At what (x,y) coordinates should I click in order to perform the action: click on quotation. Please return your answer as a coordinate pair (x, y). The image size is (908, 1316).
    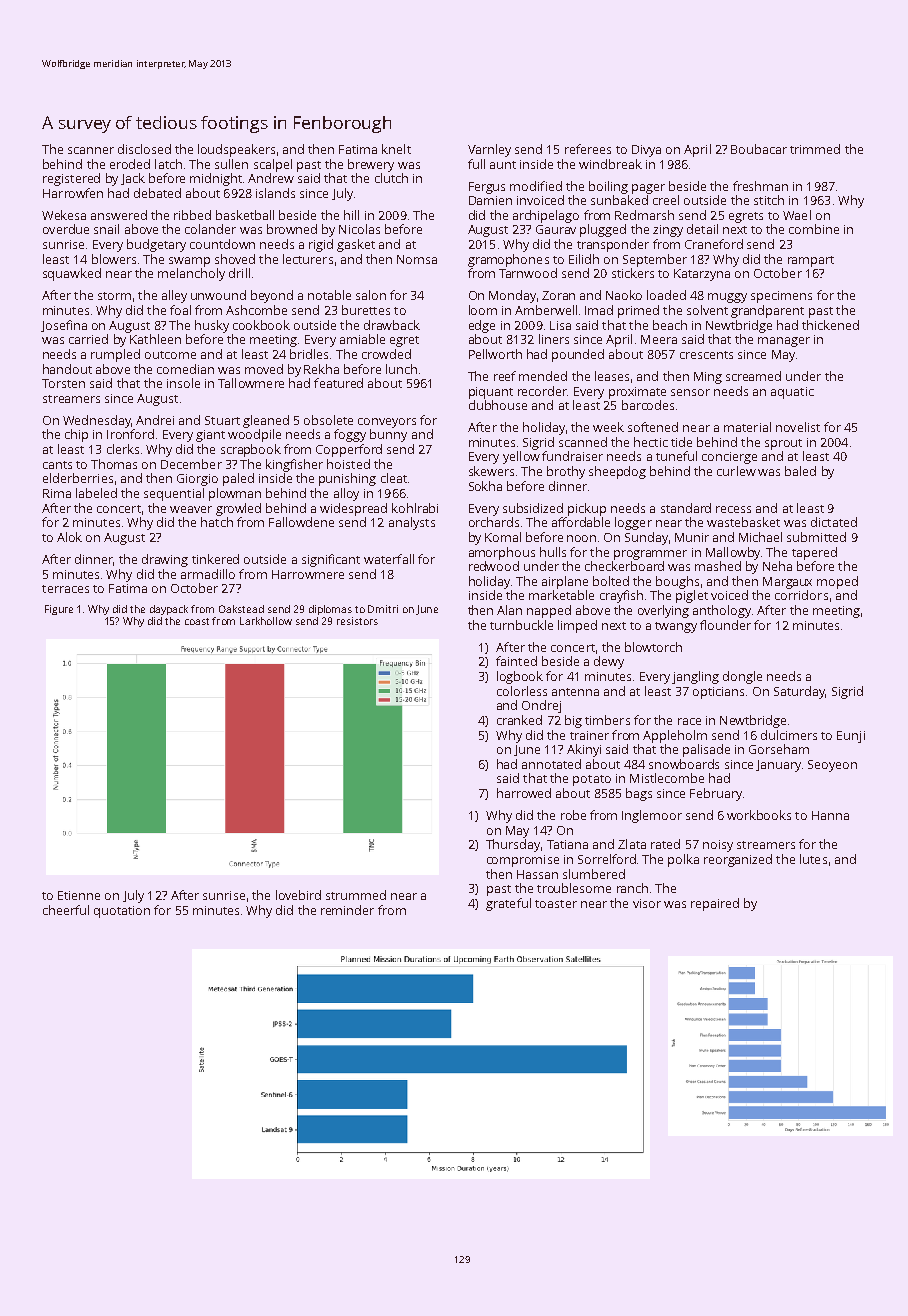
    Looking at the image, I should click on (122, 912).
